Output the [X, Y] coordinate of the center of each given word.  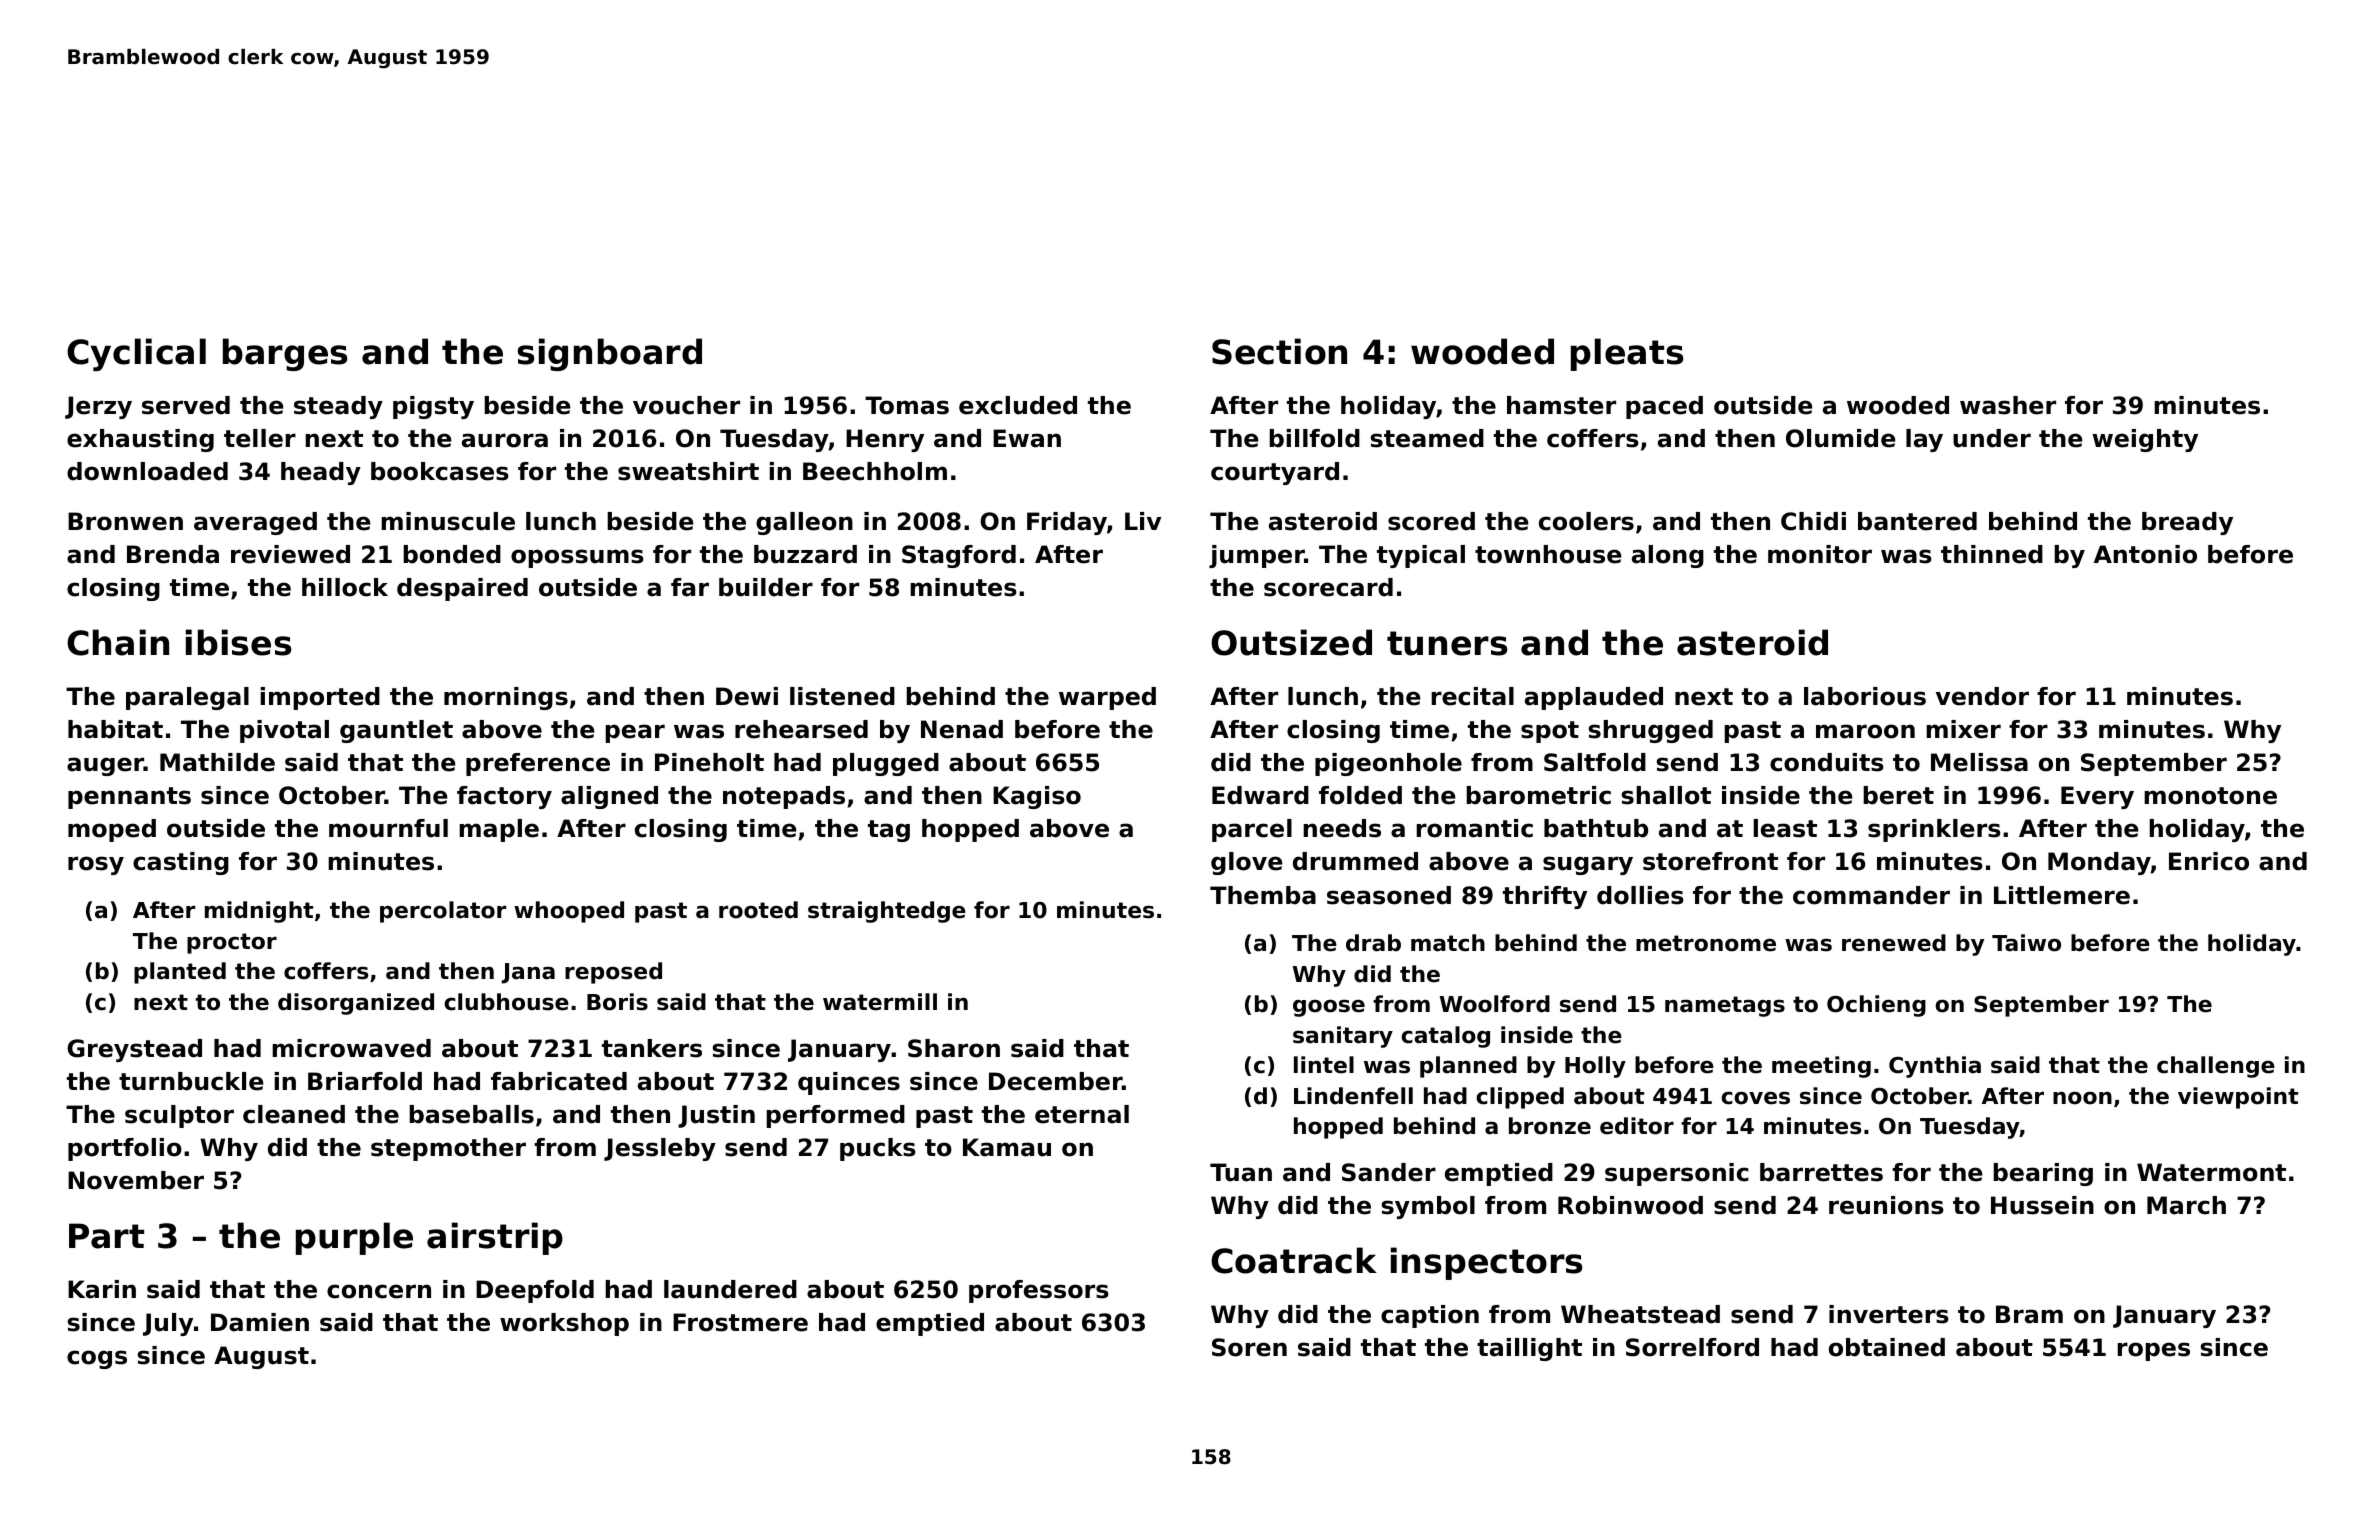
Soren [1249, 1347]
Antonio [2145, 554]
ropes [2153, 1351]
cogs [97, 1359]
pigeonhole [1388, 764]
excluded [1018, 405]
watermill [880, 1002]
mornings [506, 698]
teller [260, 438]
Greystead [134, 1050]
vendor [1982, 696]
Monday [2099, 863]
